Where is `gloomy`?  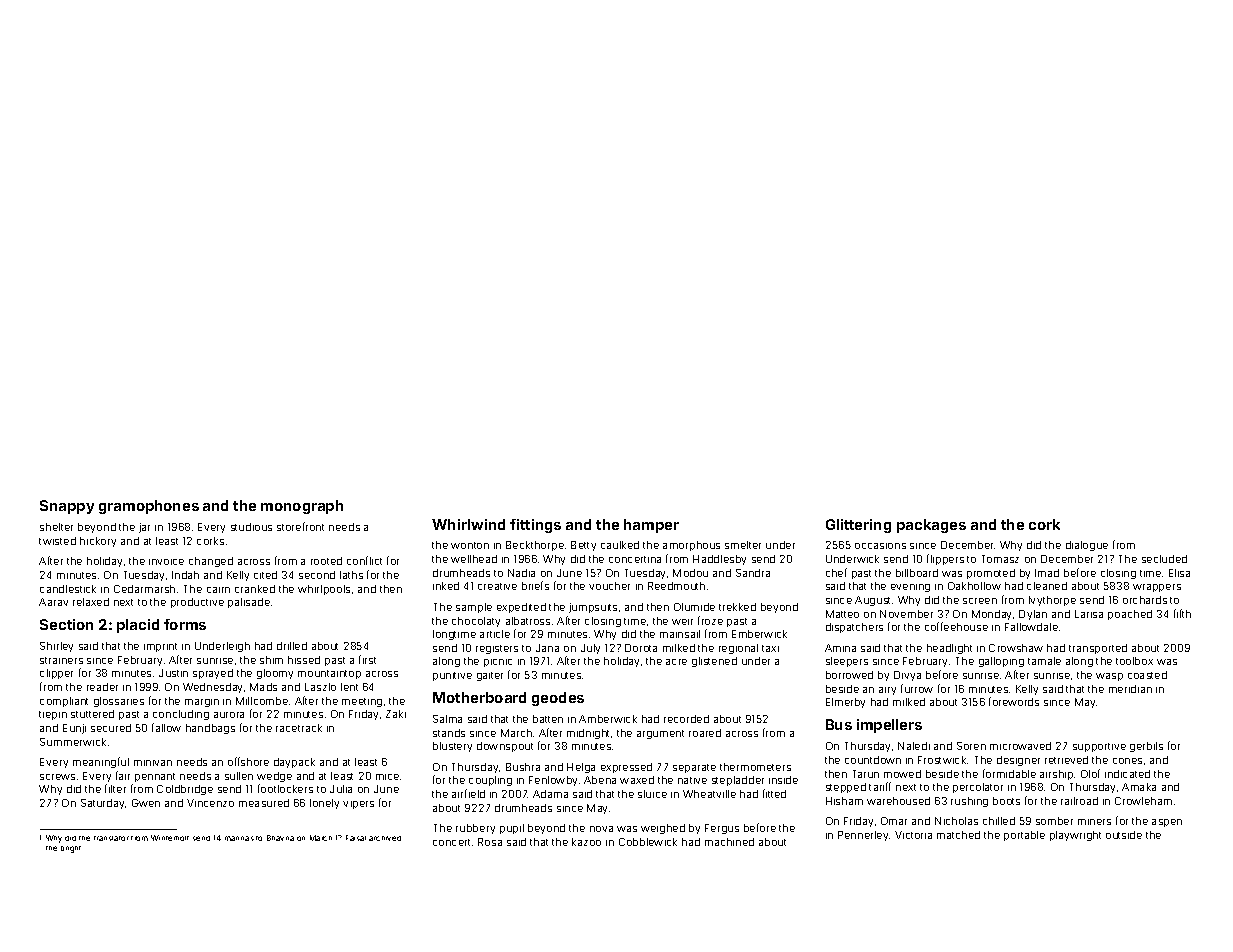 gloomy is located at coordinates (275, 674).
